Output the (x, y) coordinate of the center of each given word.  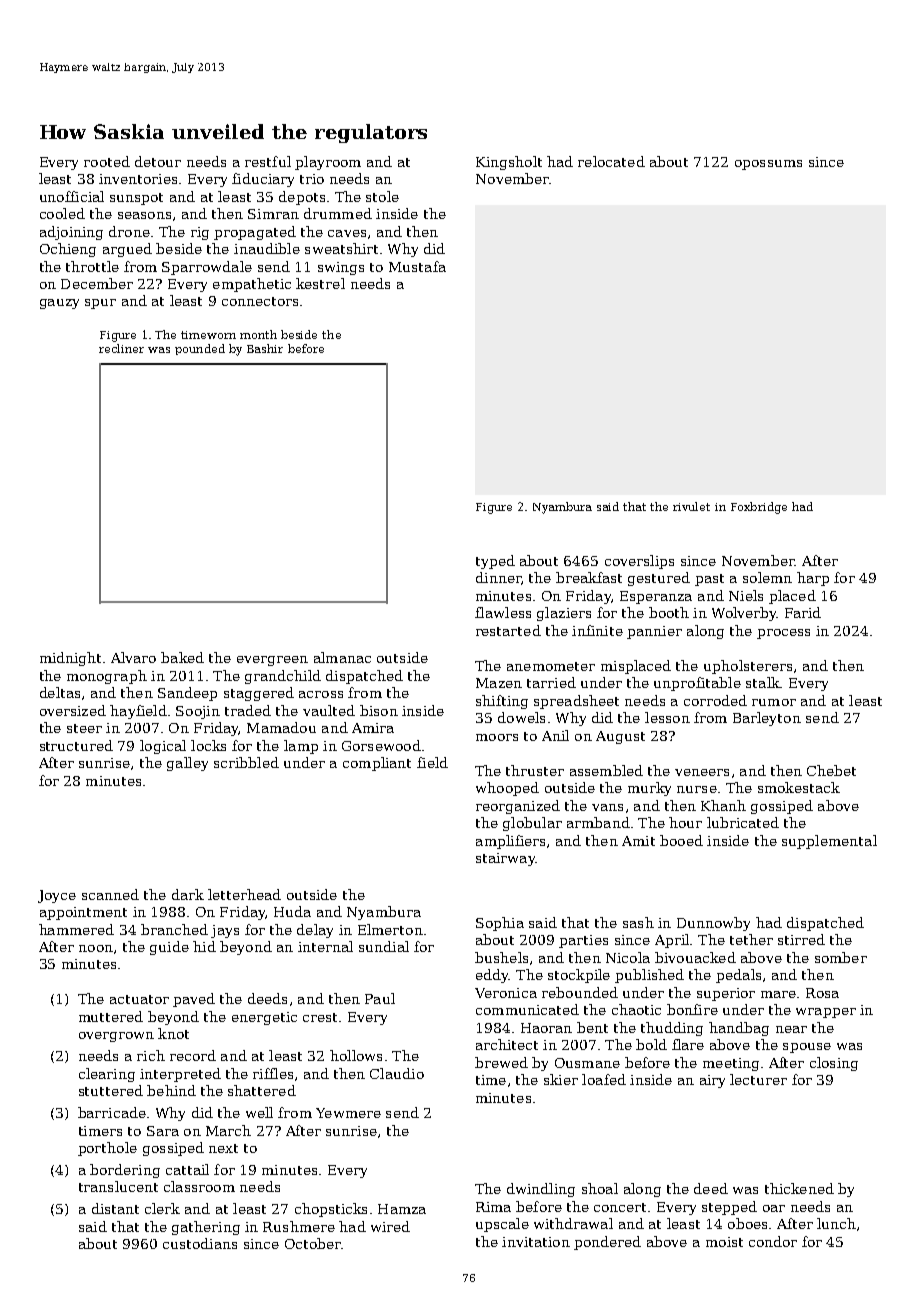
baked (182, 657)
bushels (501, 957)
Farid (803, 612)
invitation (536, 1242)
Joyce (57, 896)
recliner (121, 348)
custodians (200, 1243)
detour (158, 161)
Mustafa (417, 266)
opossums (768, 165)
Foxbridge (759, 508)
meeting (731, 1064)
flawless (503, 612)
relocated (611, 161)
